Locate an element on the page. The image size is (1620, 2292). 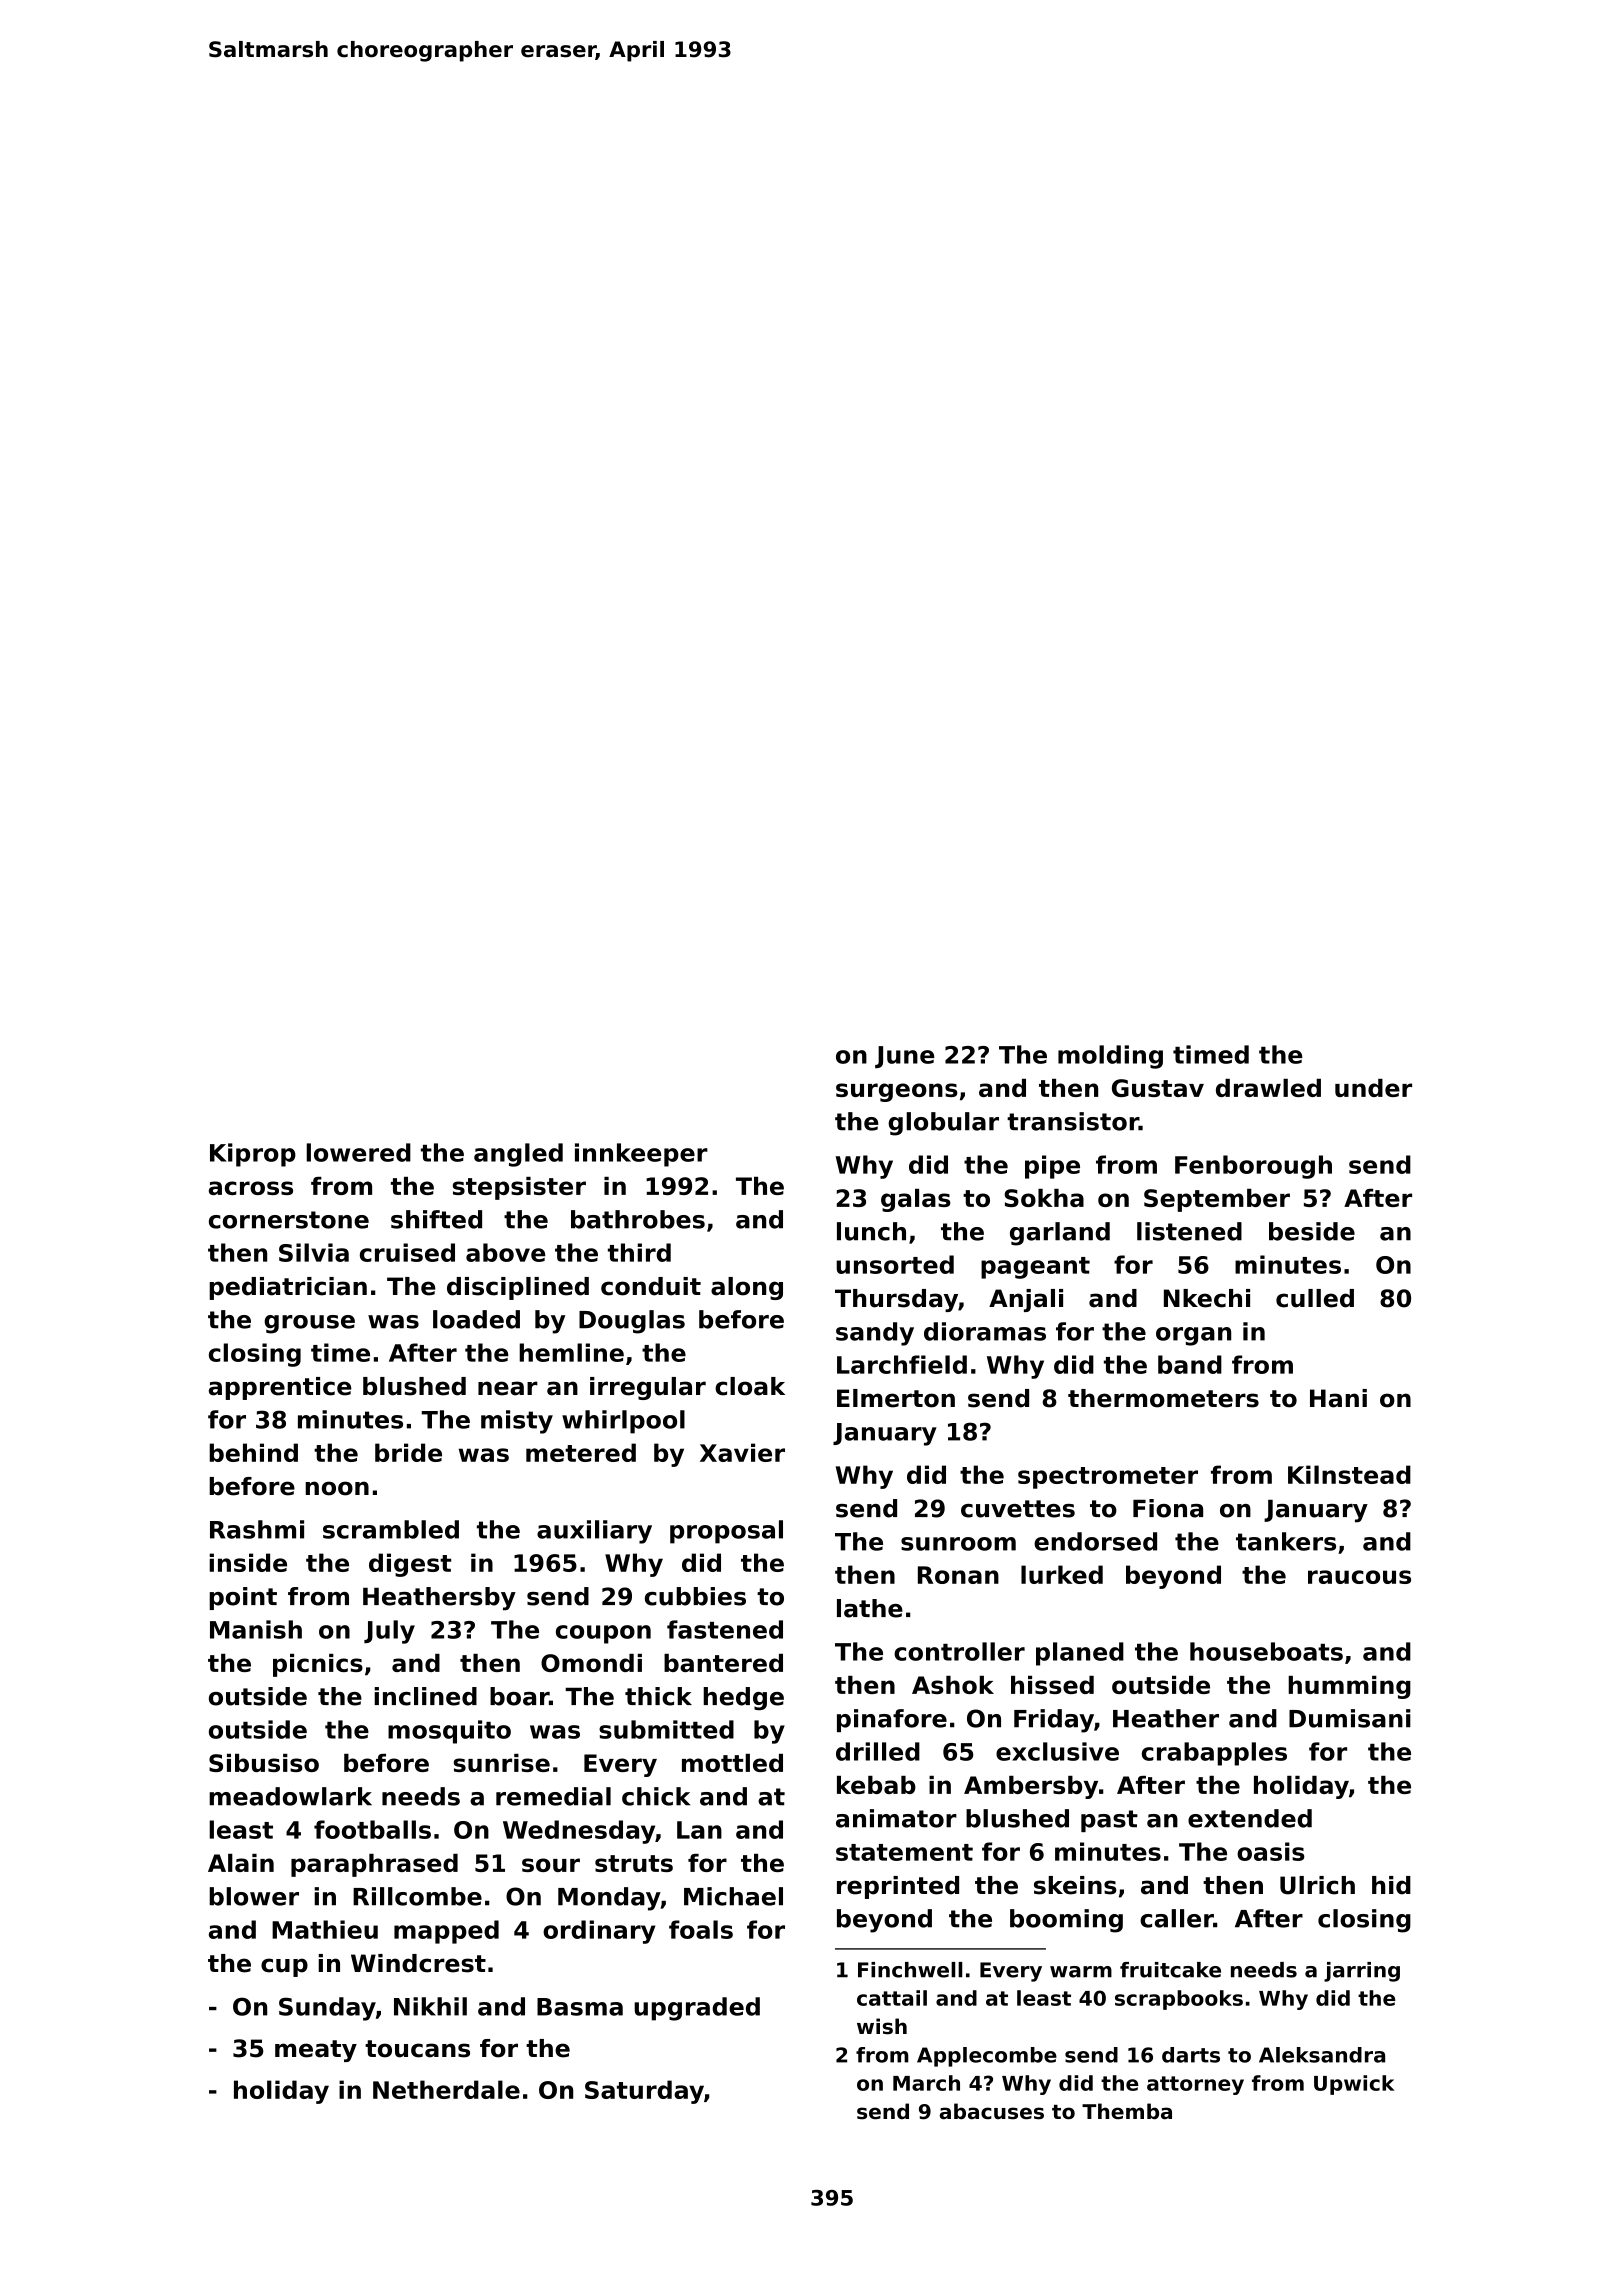
proposal is located at coordinates (726, 1532).
